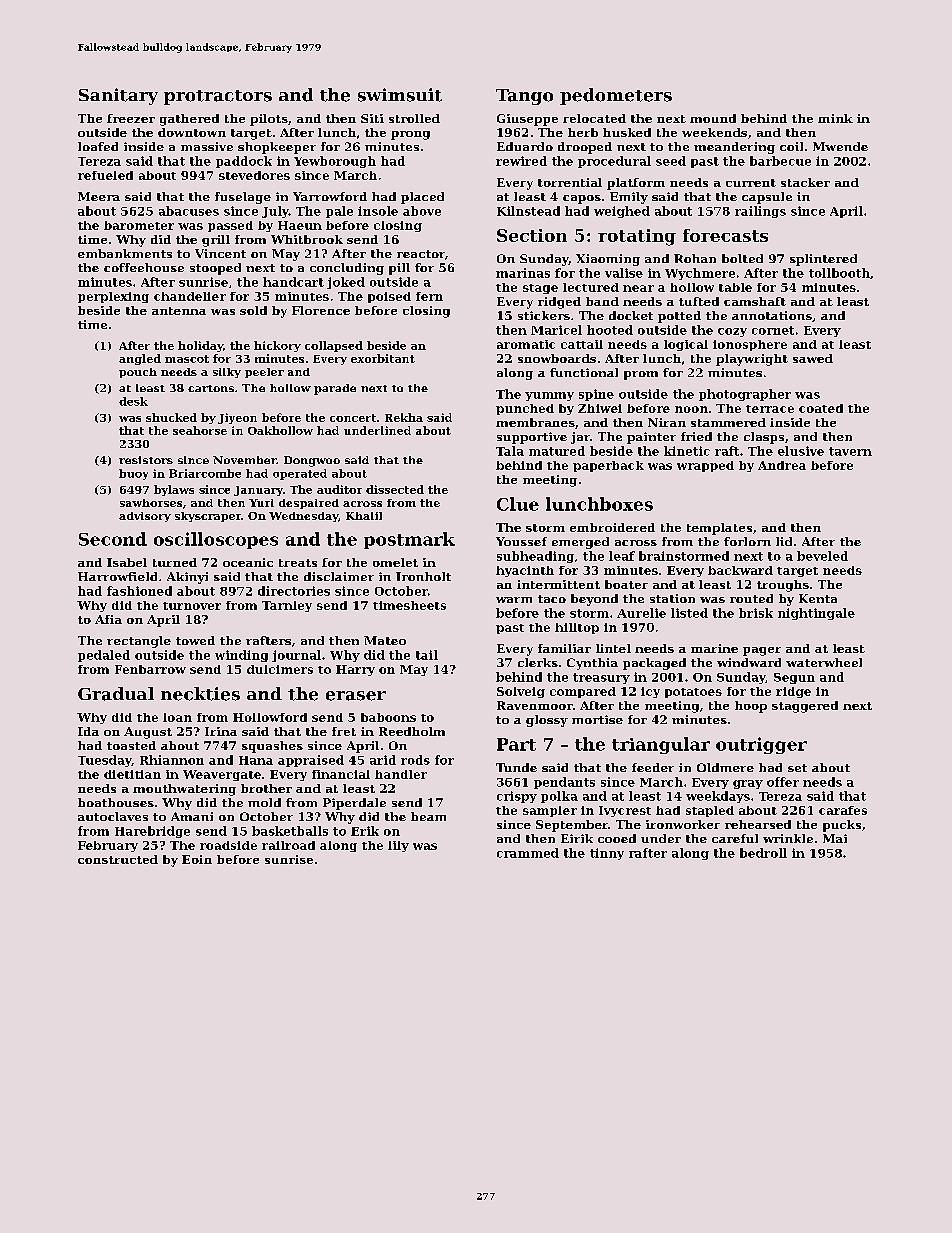 This document has width=952, height=1233. What do you see at coordinates (839, 273) in the document?
I see `tollbooth` at bounding box center [839, 273].
